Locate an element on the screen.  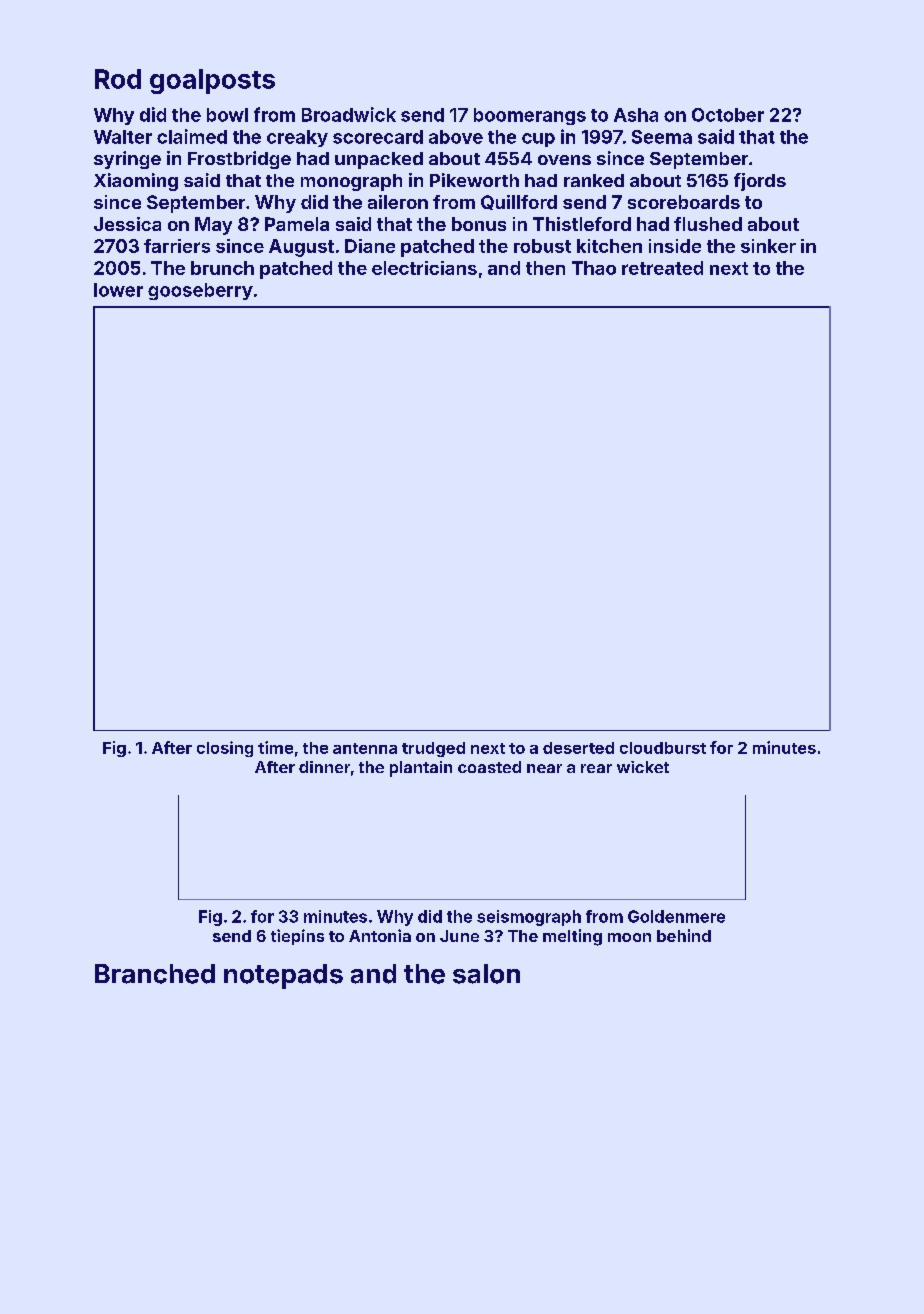
Diane is located at coordinates (370, 246).
